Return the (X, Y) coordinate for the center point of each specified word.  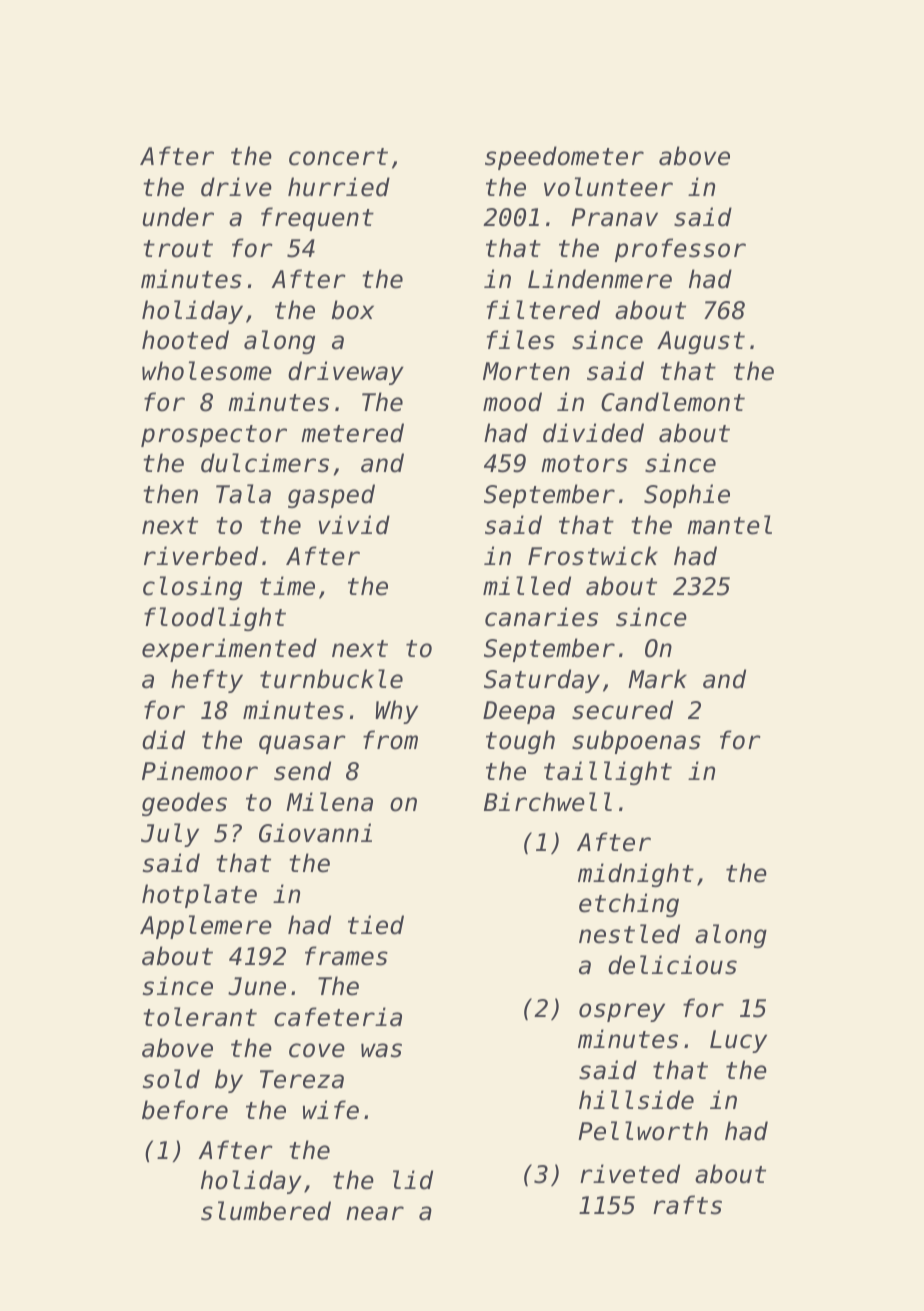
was (381, 1050)
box (353, 310)
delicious (672, 965)
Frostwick (593, 556)
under (178, 217)
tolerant (200, 1017)
